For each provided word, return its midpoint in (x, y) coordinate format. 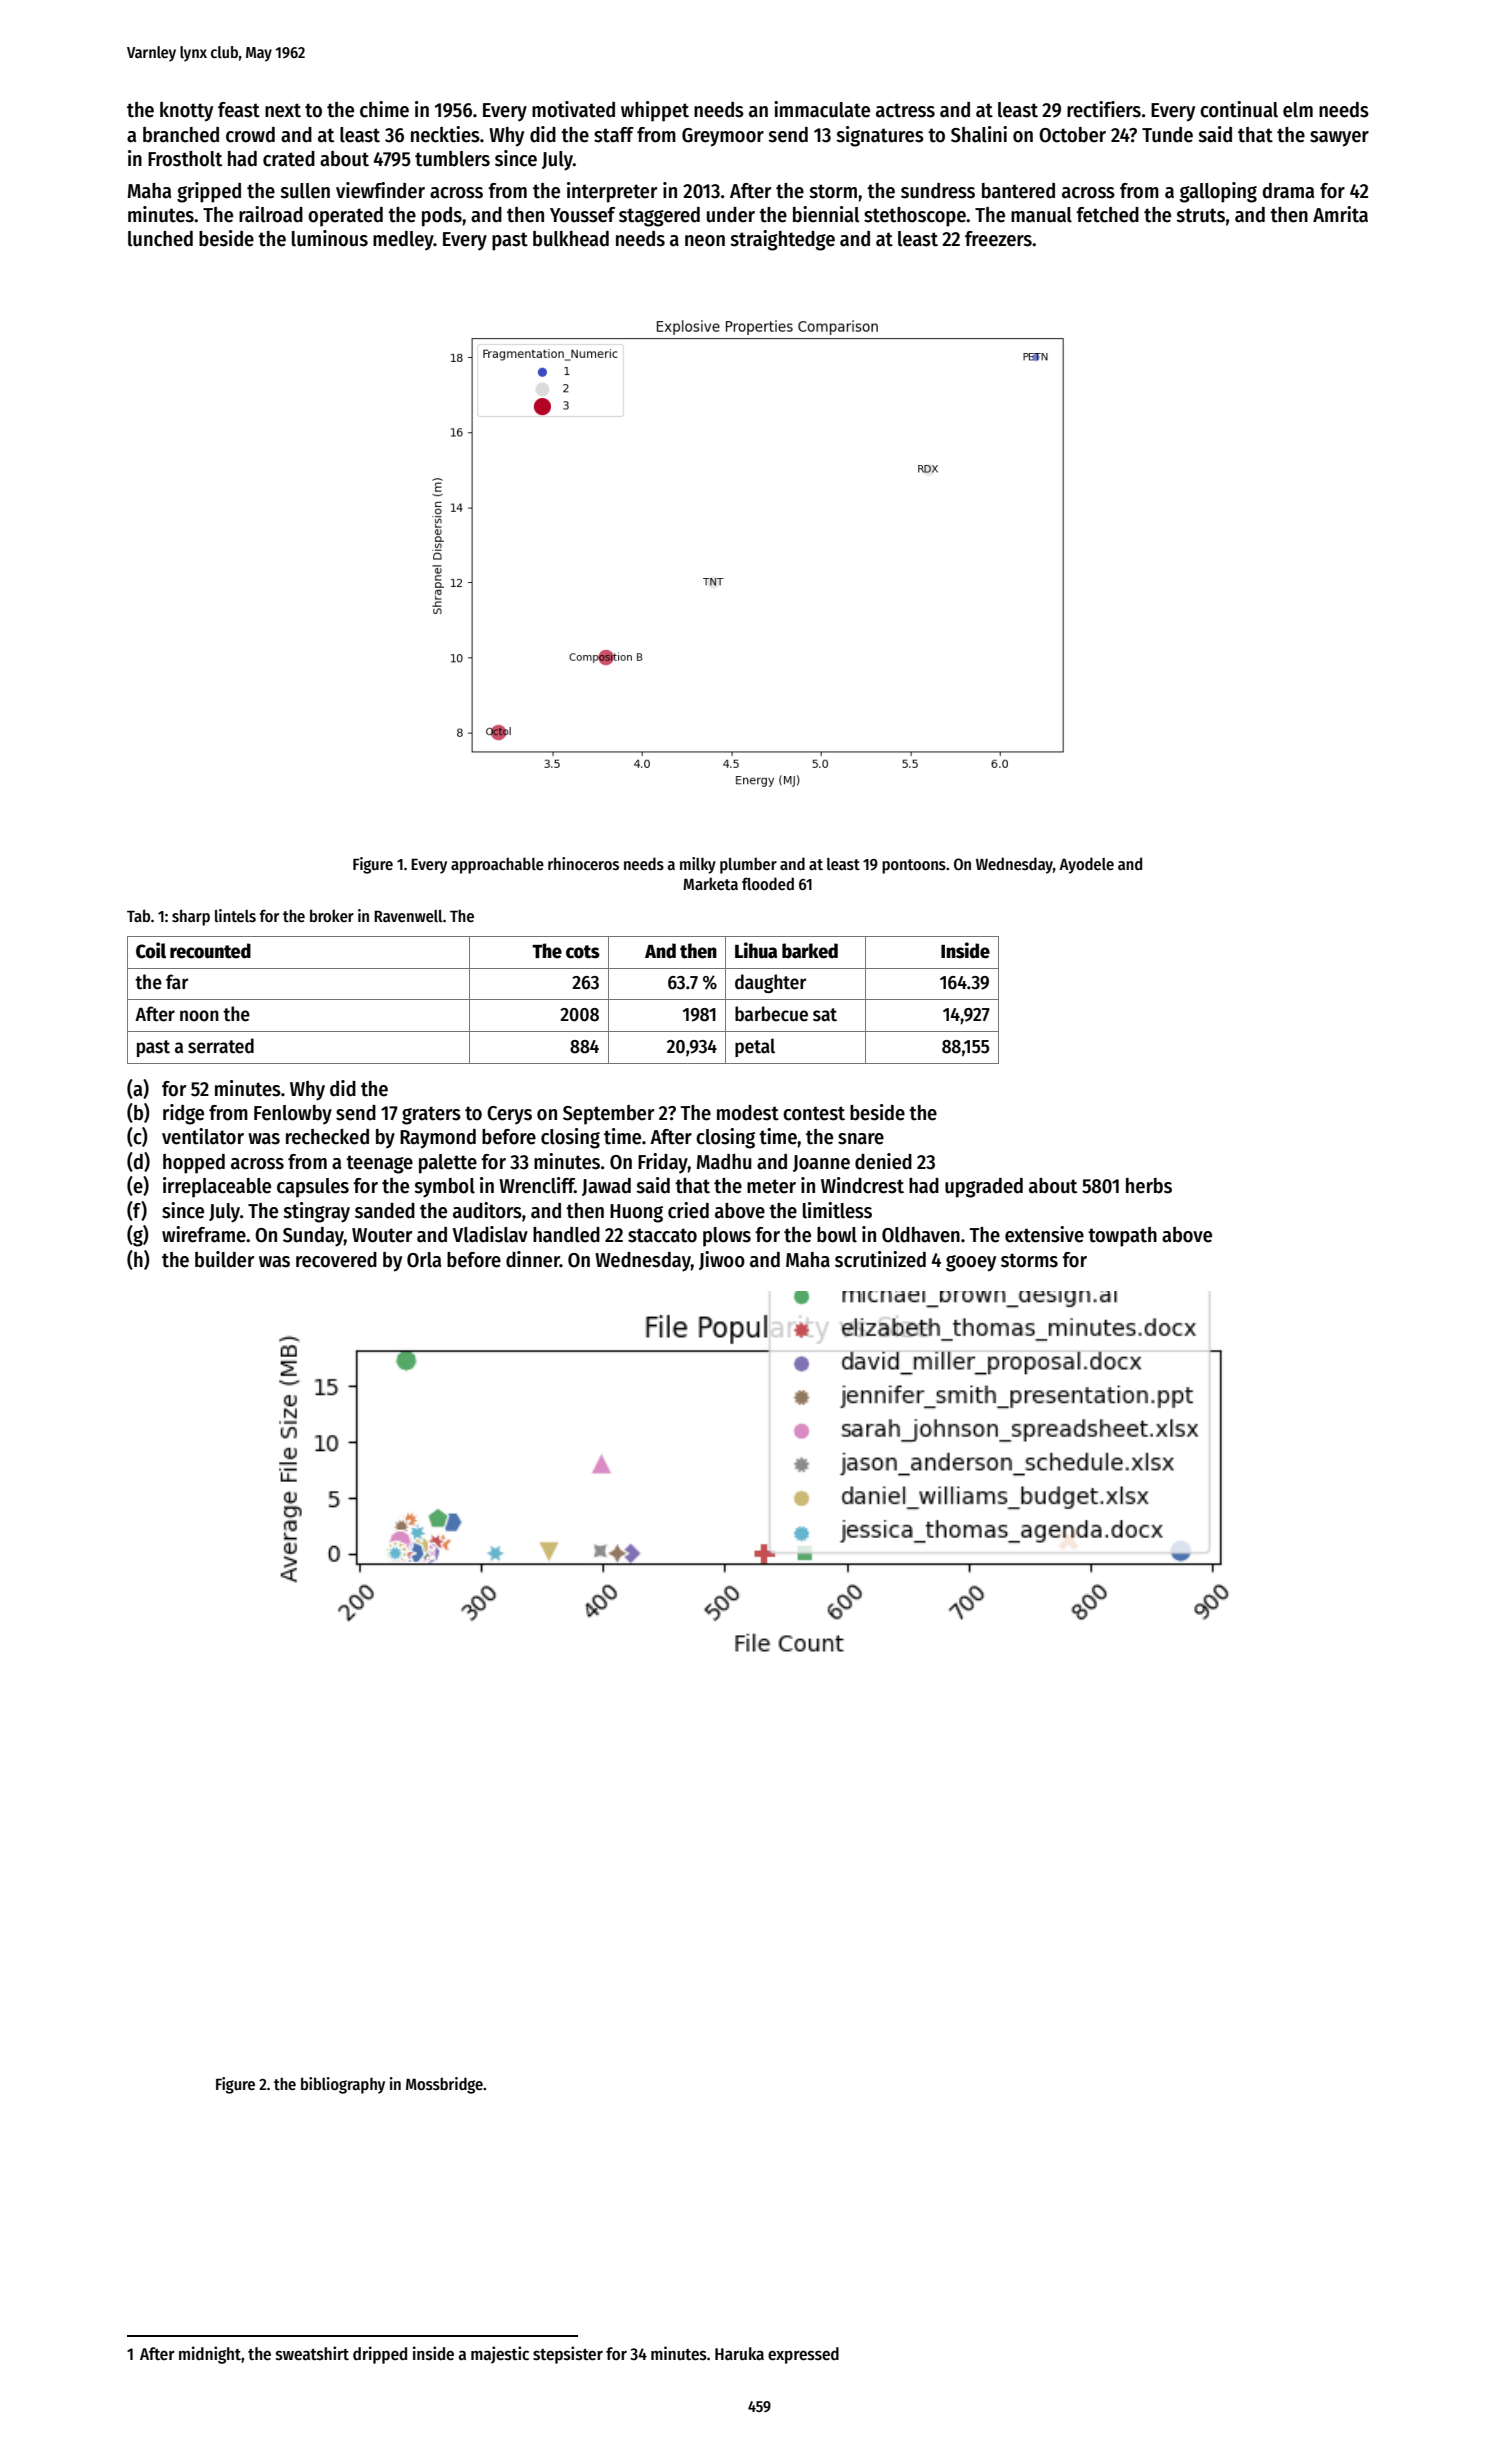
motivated (573, 109)
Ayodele (1086, 865)
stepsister (568, 2355)
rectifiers (1104, 109)
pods (442, 217)
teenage (379, 1164)
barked (810, 951)
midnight (210, 2355)
